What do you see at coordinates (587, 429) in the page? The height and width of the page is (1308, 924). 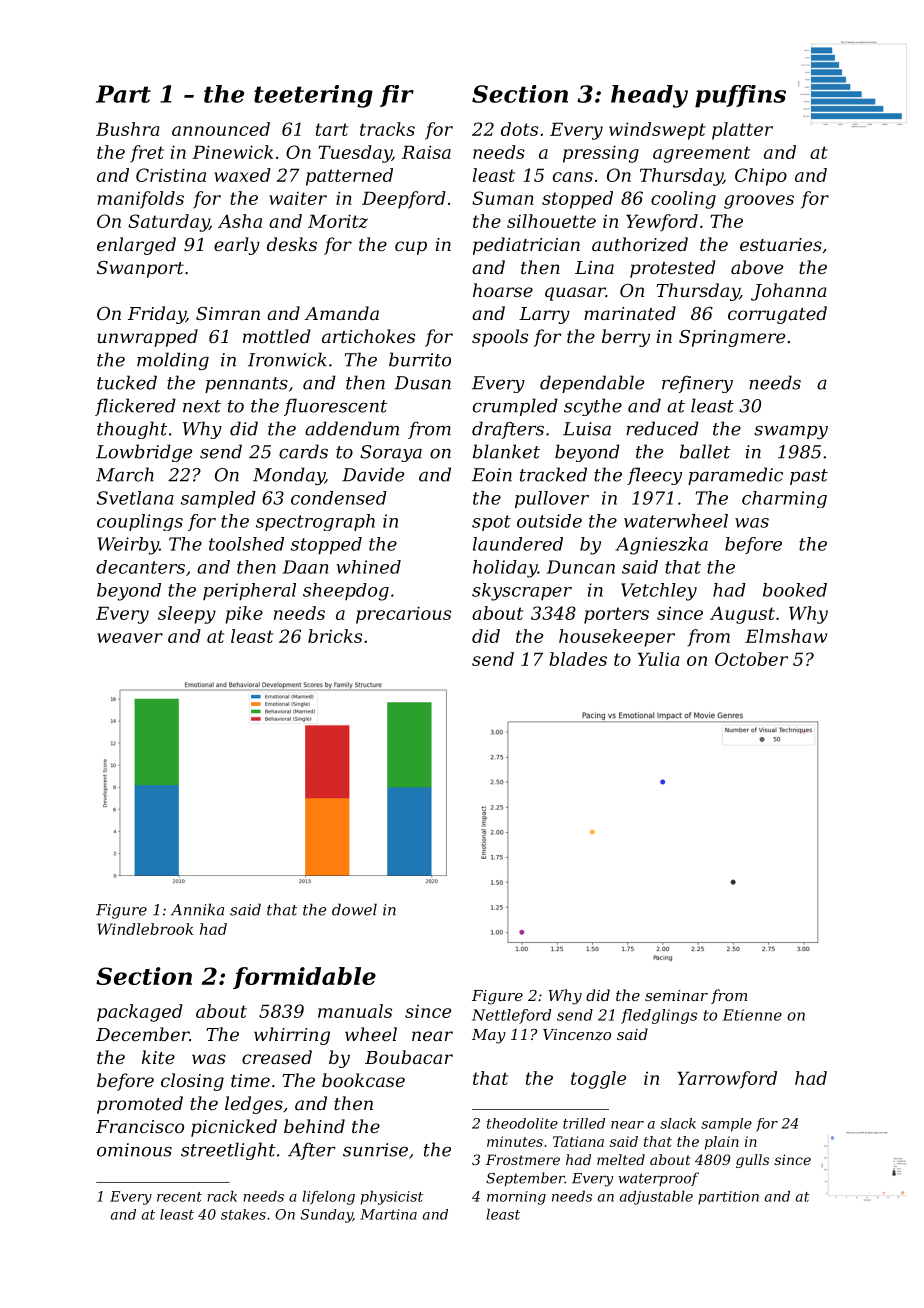 I see `Luisa` at bounding box center [587, 429].
